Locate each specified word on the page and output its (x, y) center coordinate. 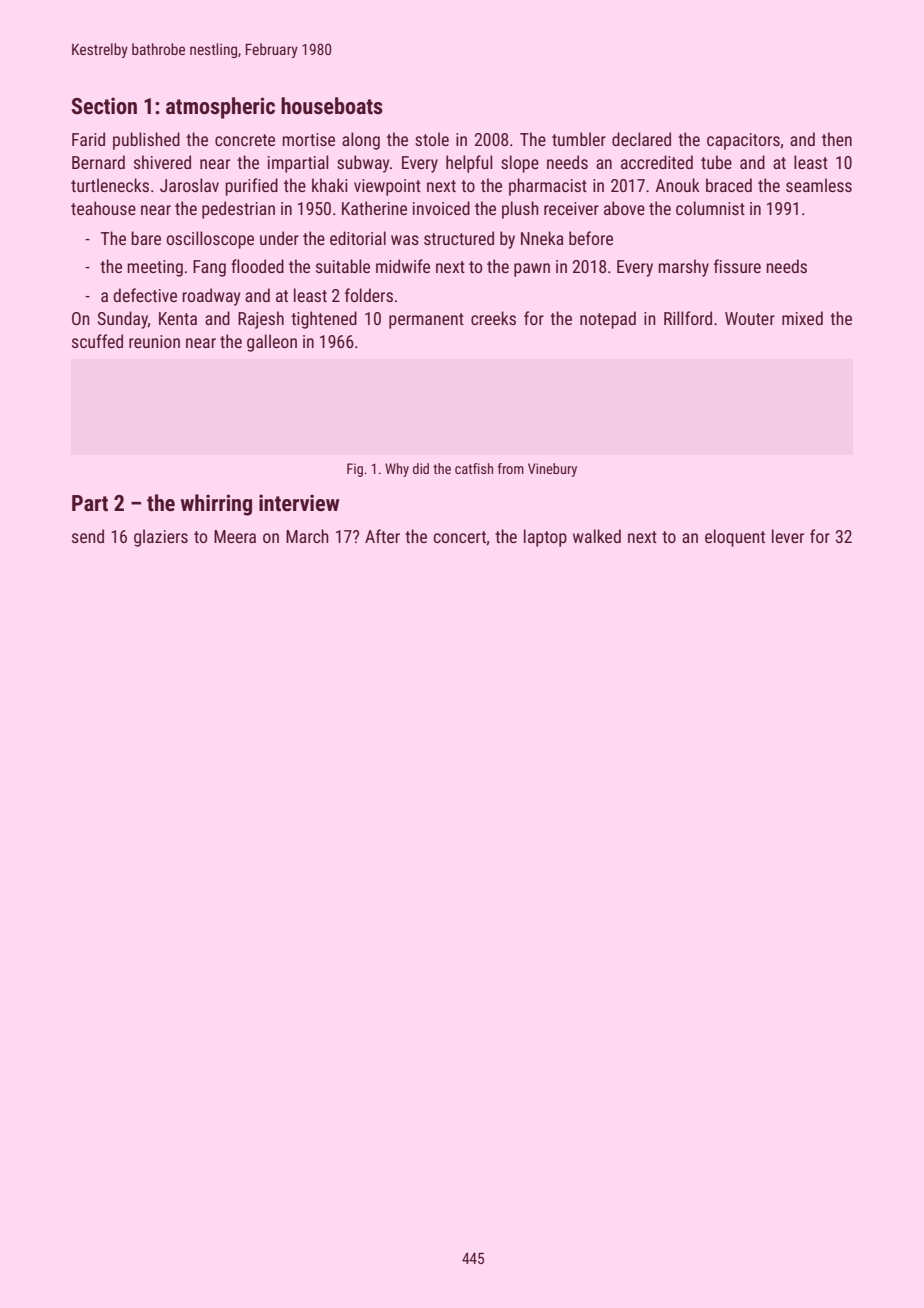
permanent (426, 321)
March (307, 536)
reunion (154, 341)
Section (104, 106)
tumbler (579, 139)
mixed (802, 318)
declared (641, 139)
